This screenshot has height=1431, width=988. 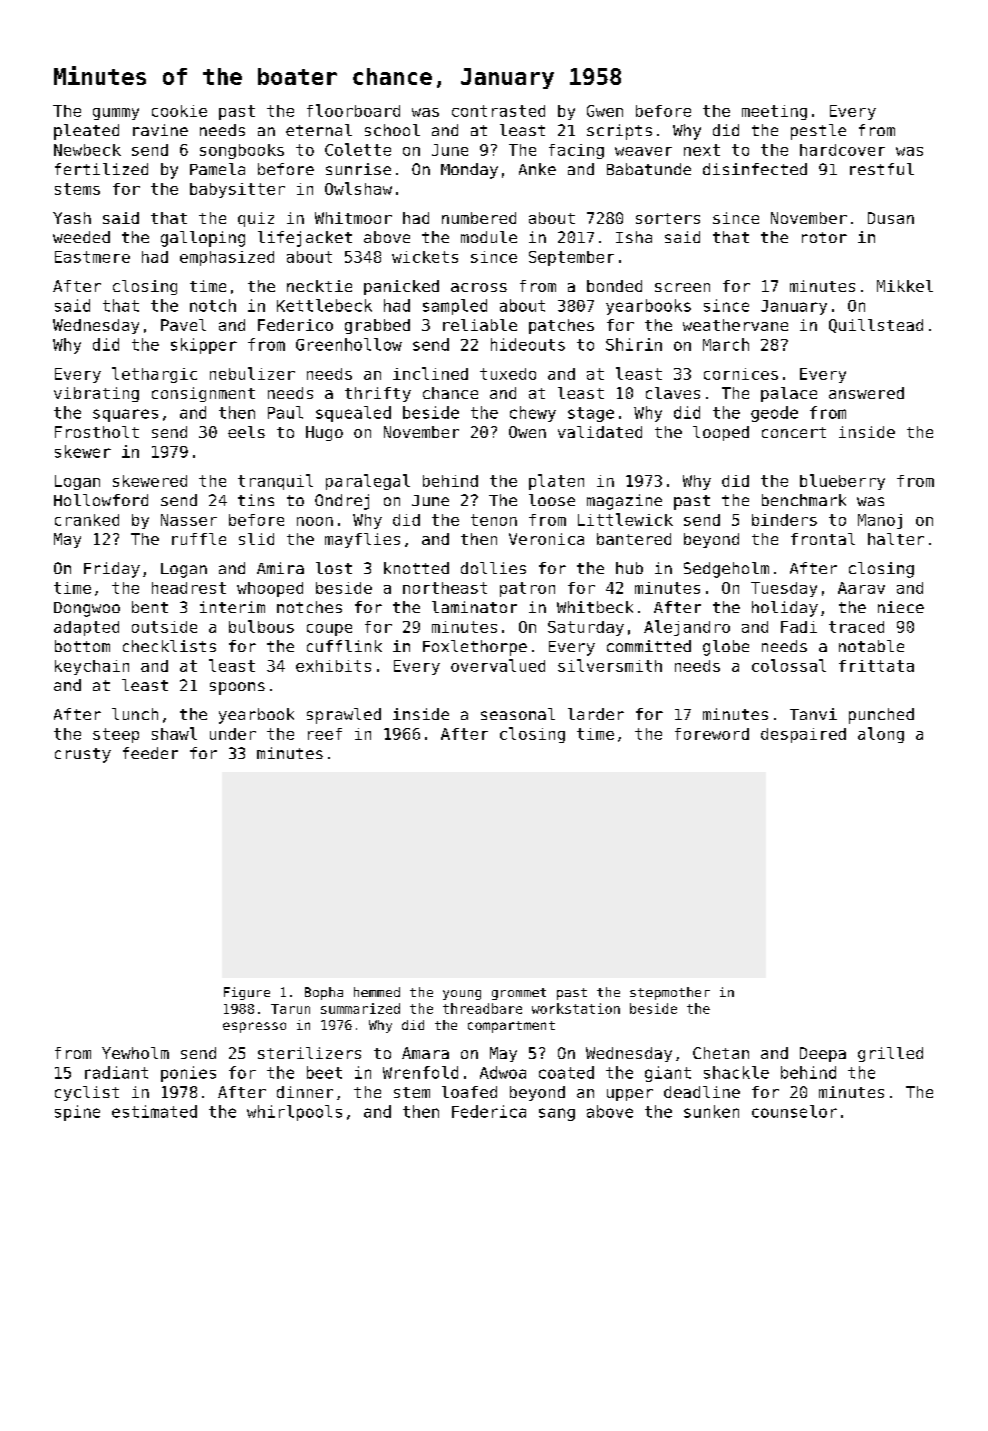 What do you see at coordinates (527, 432) in the screenshot?
I see `Owen` at bounding box center [527, 432].
